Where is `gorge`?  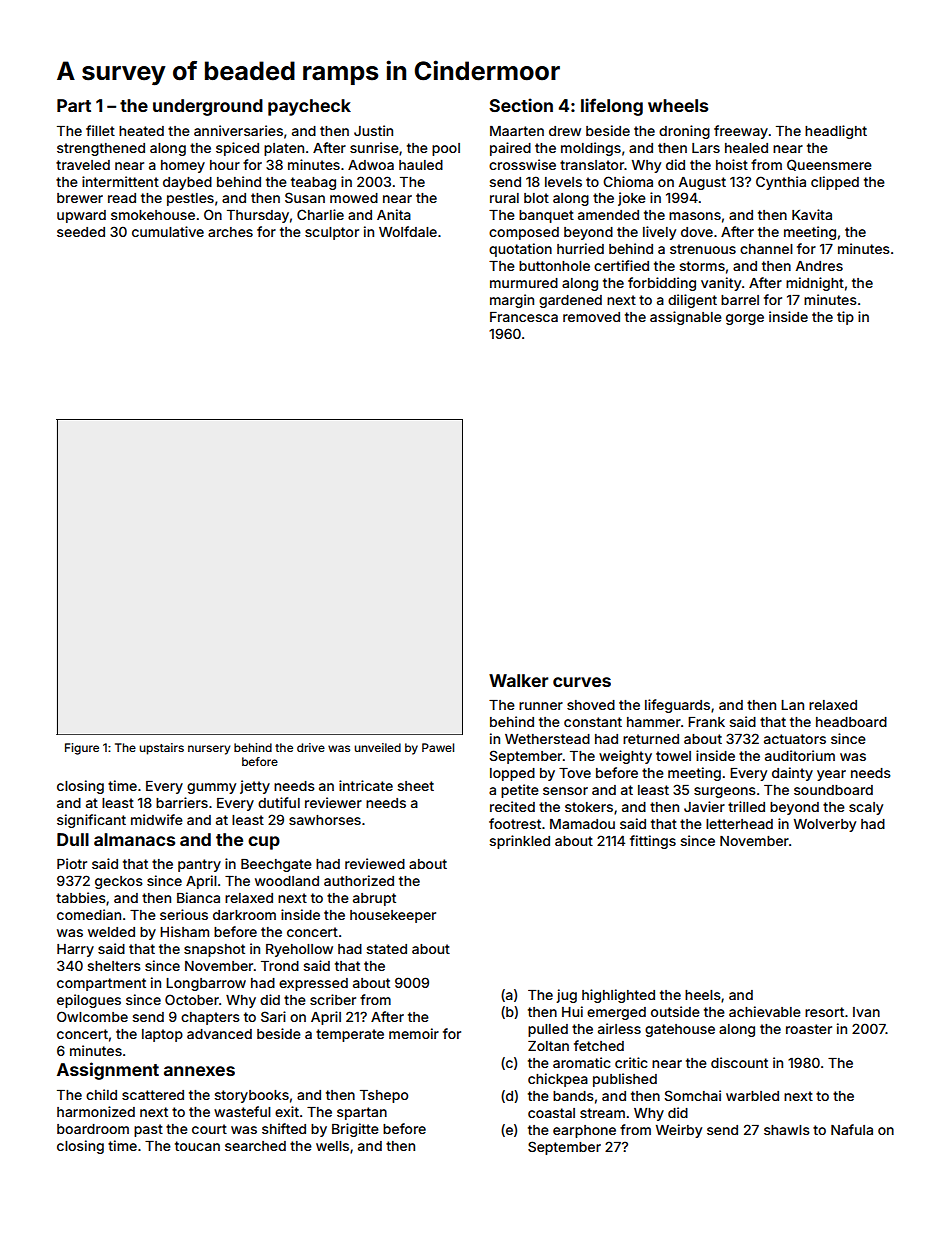 gorge is located at coordinates (745, 319).
